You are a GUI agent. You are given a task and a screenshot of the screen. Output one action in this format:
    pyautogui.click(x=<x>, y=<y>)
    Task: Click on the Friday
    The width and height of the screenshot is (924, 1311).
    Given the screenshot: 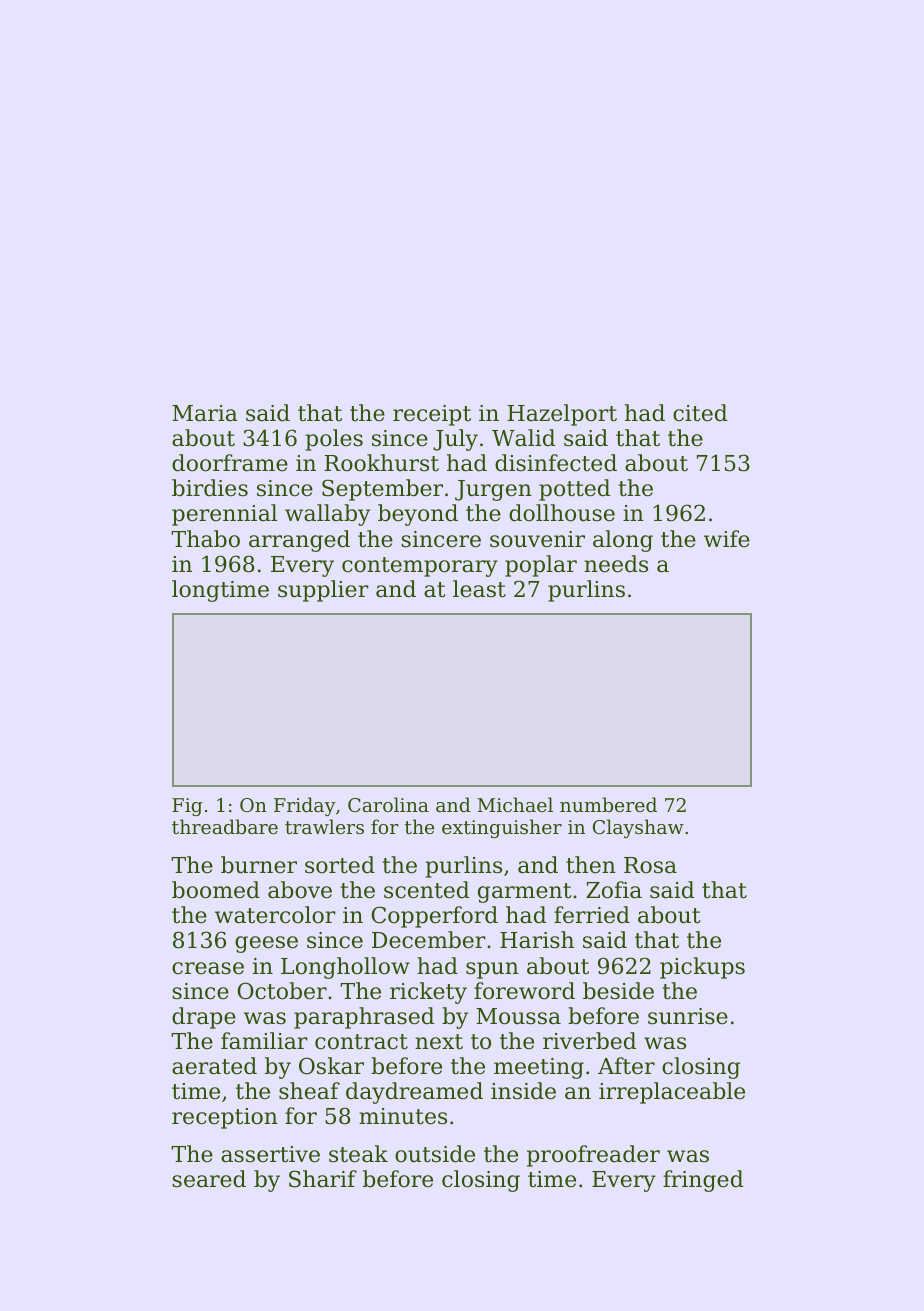 What is the action you would take?
    pyautogui.click(x=305, y=806)
